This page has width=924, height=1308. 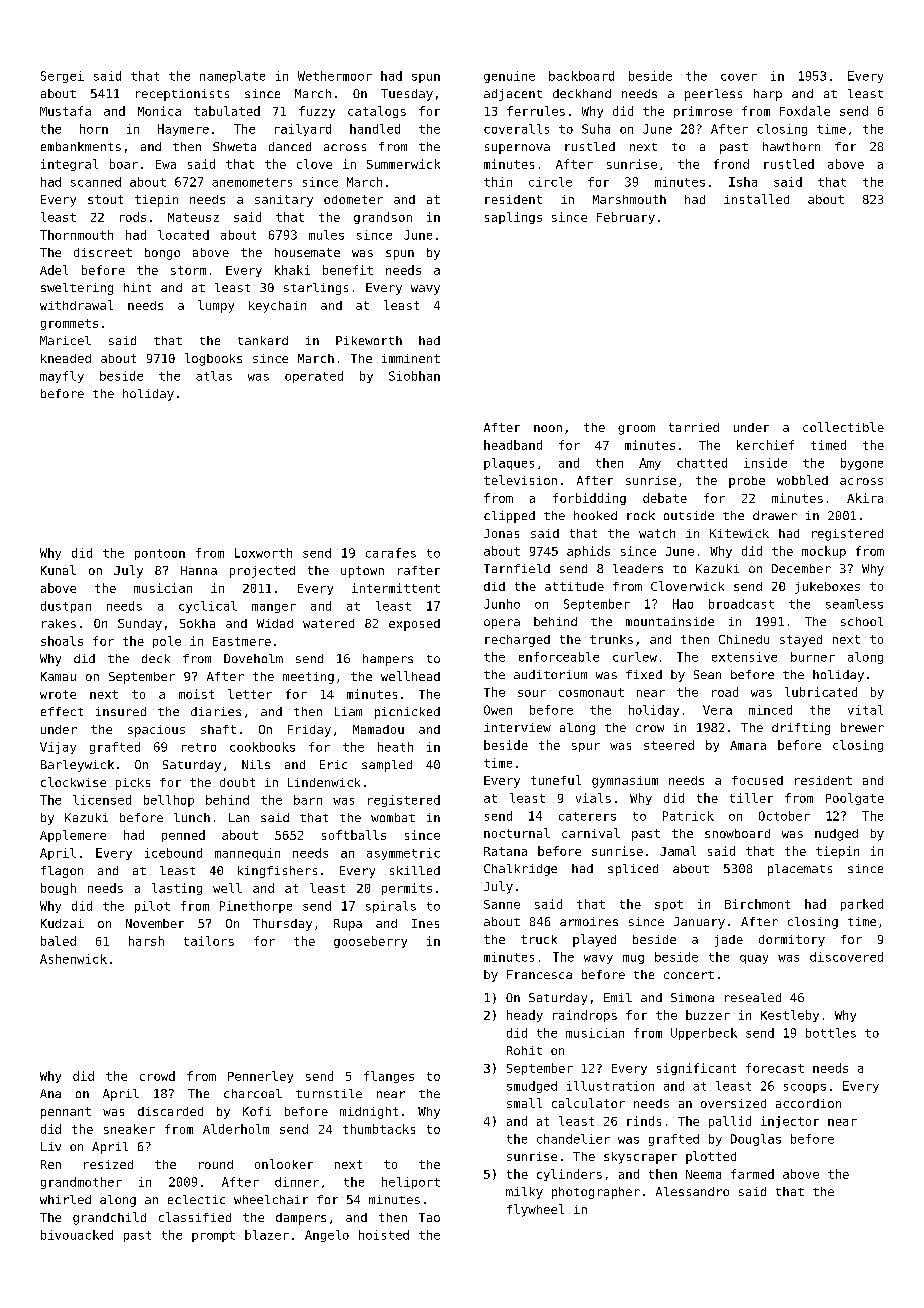 I want to click on grandchild, so click(x=109, y=1218).
